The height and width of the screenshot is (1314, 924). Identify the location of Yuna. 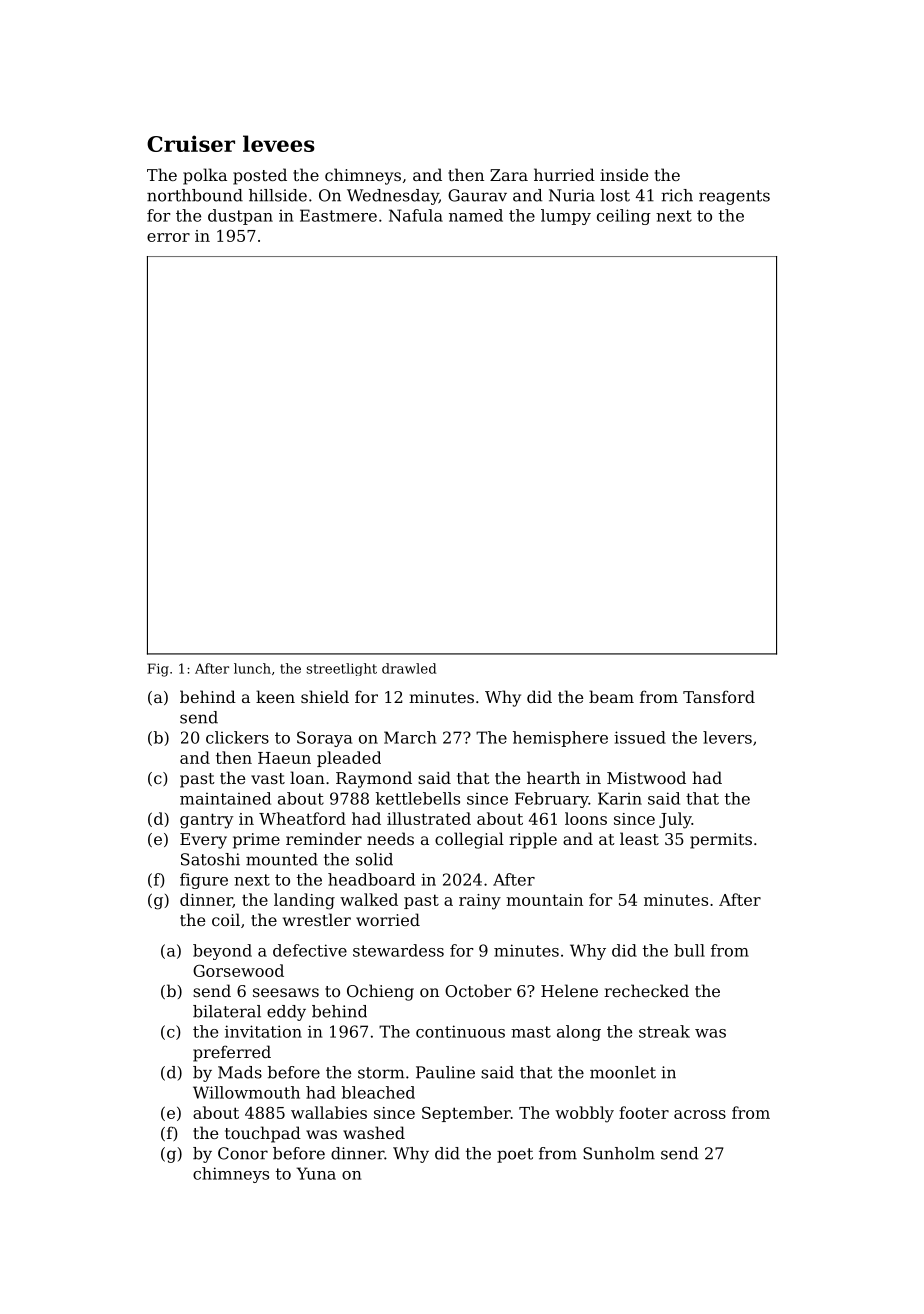
(316, 1173).
